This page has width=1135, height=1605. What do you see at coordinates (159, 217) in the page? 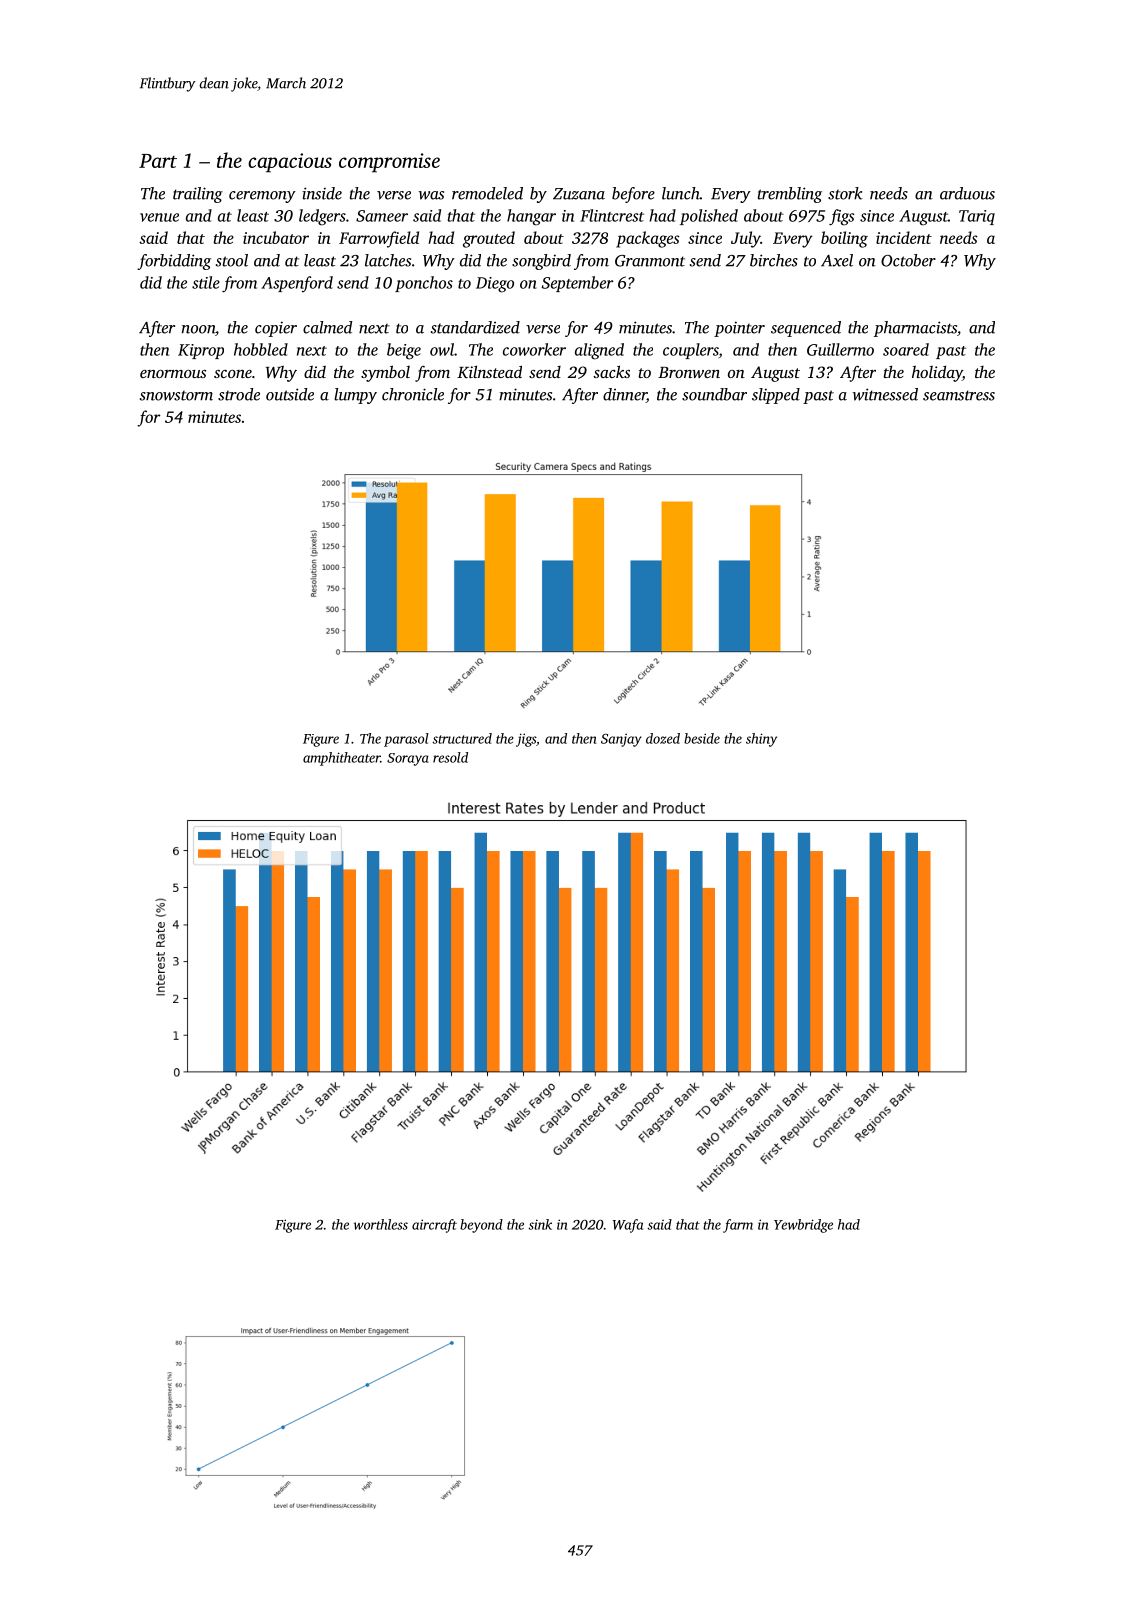
I see `venue` at bounding box center [159, 217].
